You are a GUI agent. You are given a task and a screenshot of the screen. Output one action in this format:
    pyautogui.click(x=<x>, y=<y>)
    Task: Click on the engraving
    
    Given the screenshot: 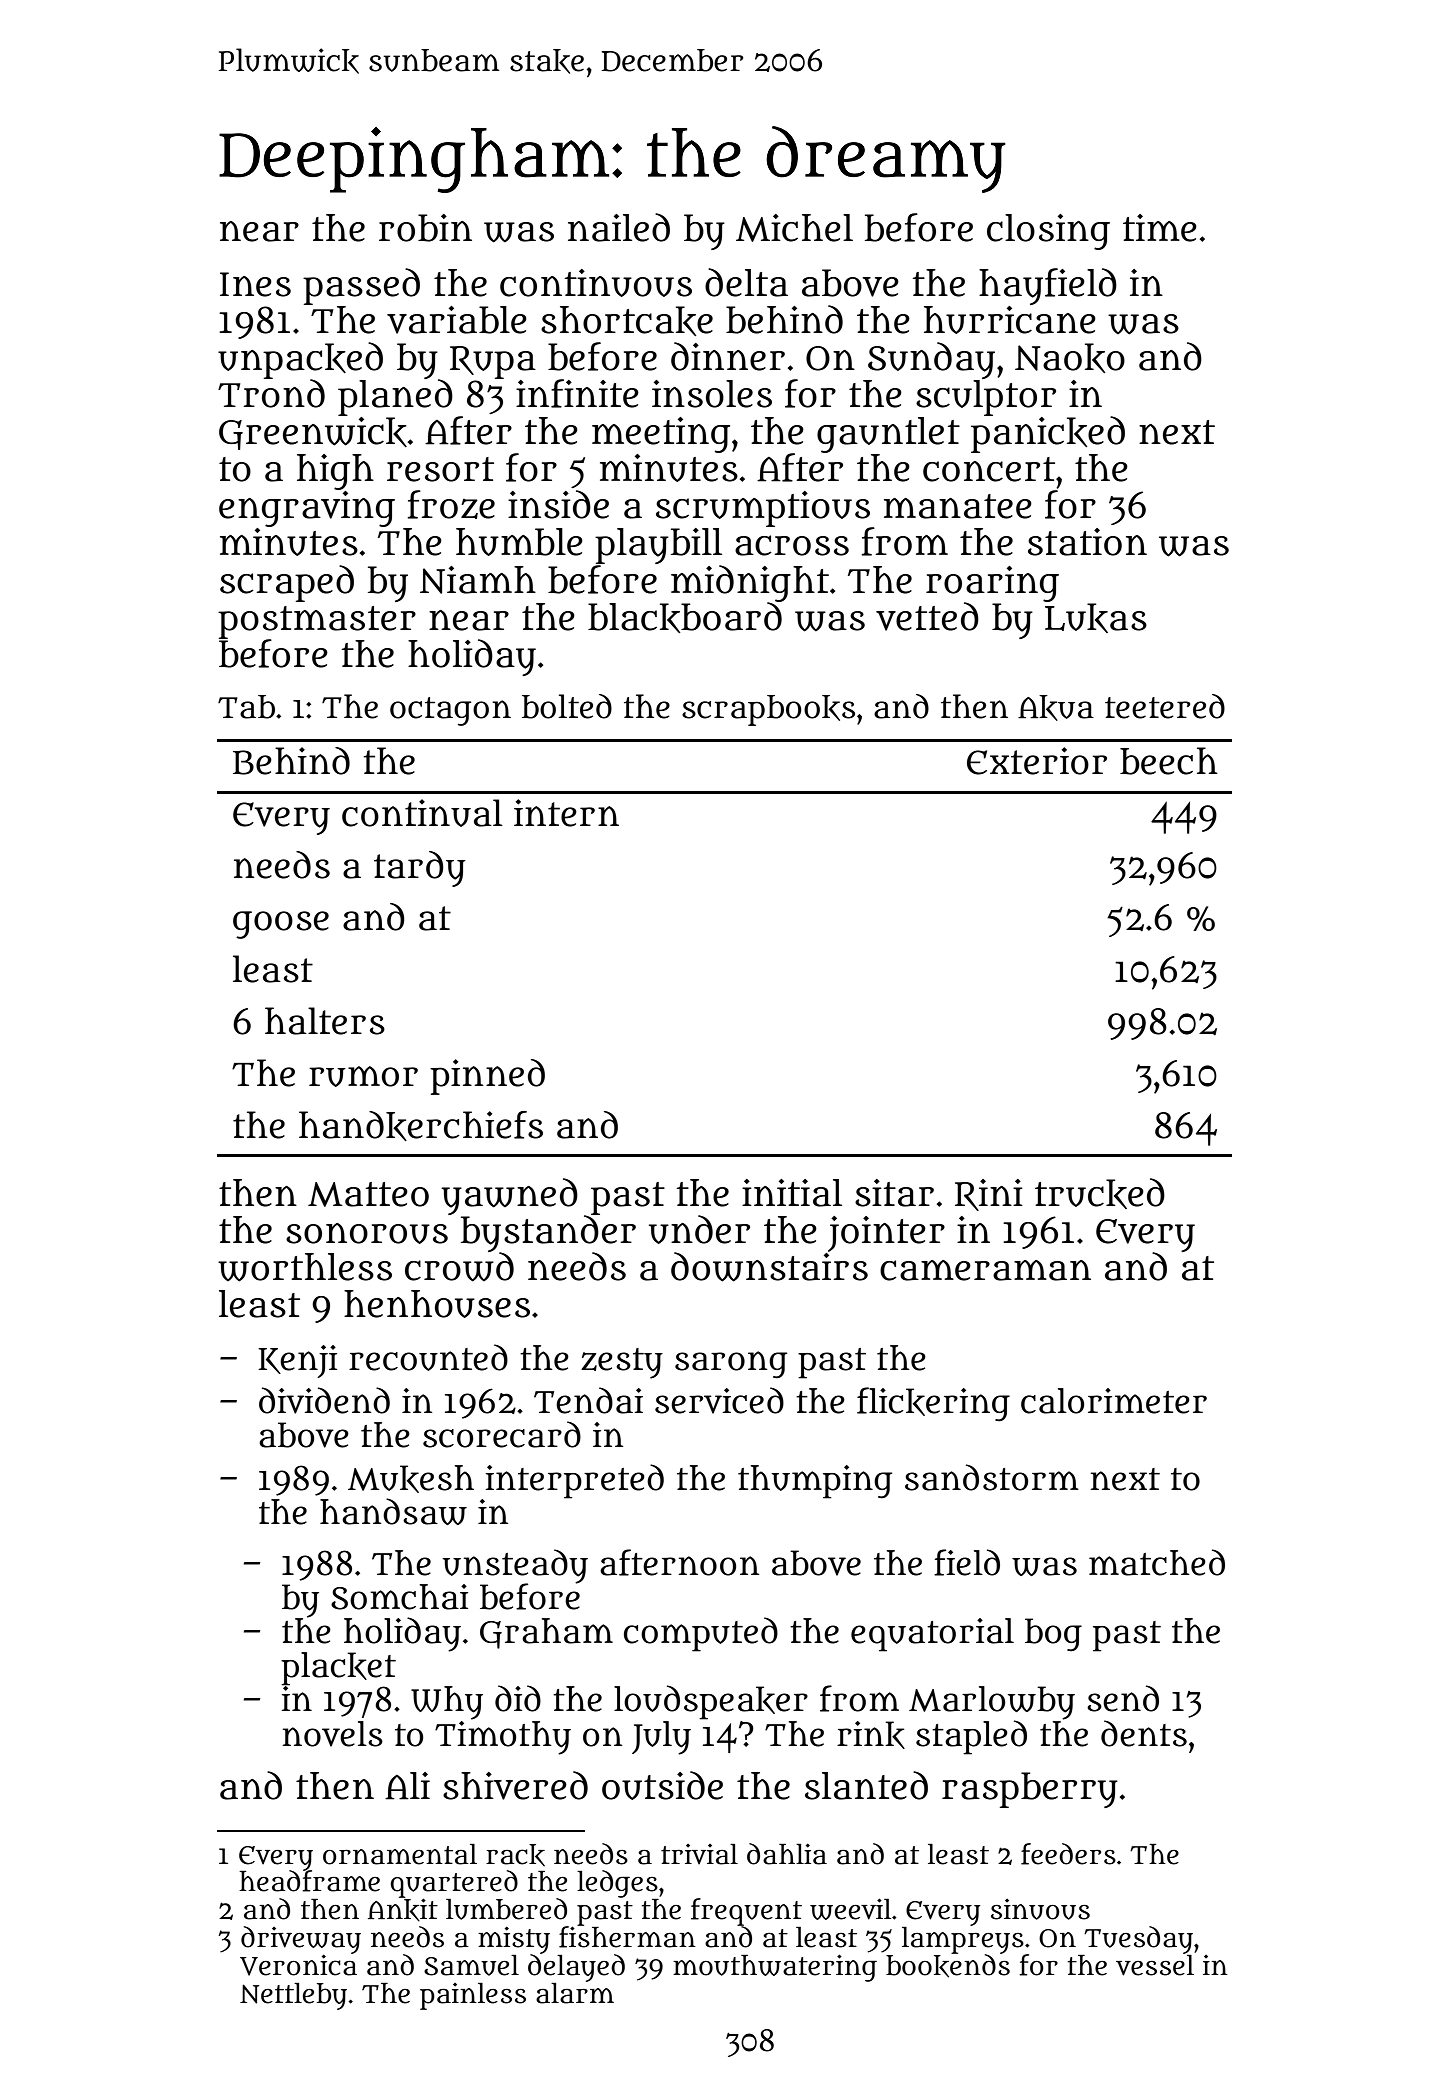 What is the action you would take?
    pyautogui.click(x=307, y=509)
